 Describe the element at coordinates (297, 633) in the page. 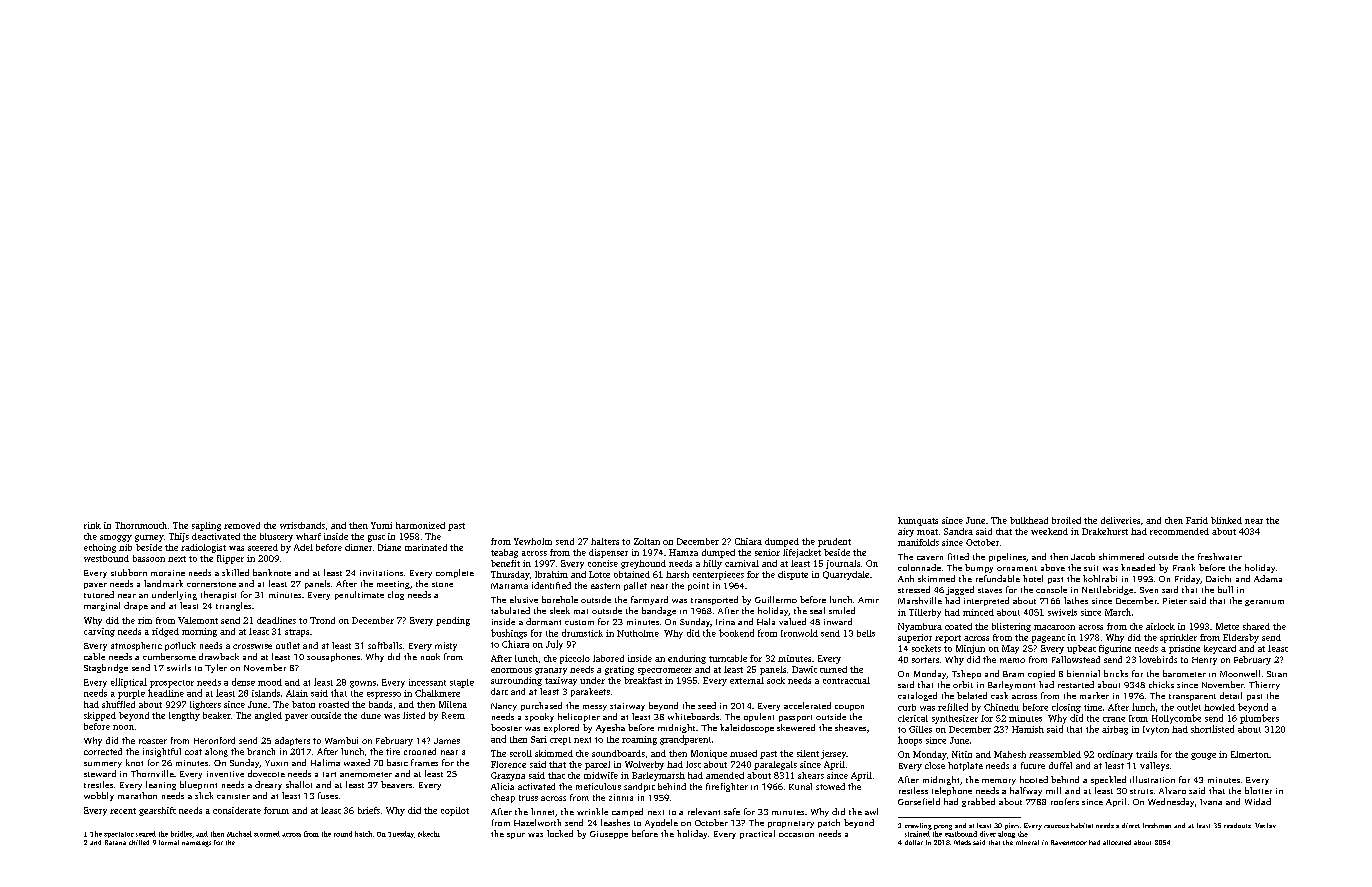

I see `straps` at that location.
